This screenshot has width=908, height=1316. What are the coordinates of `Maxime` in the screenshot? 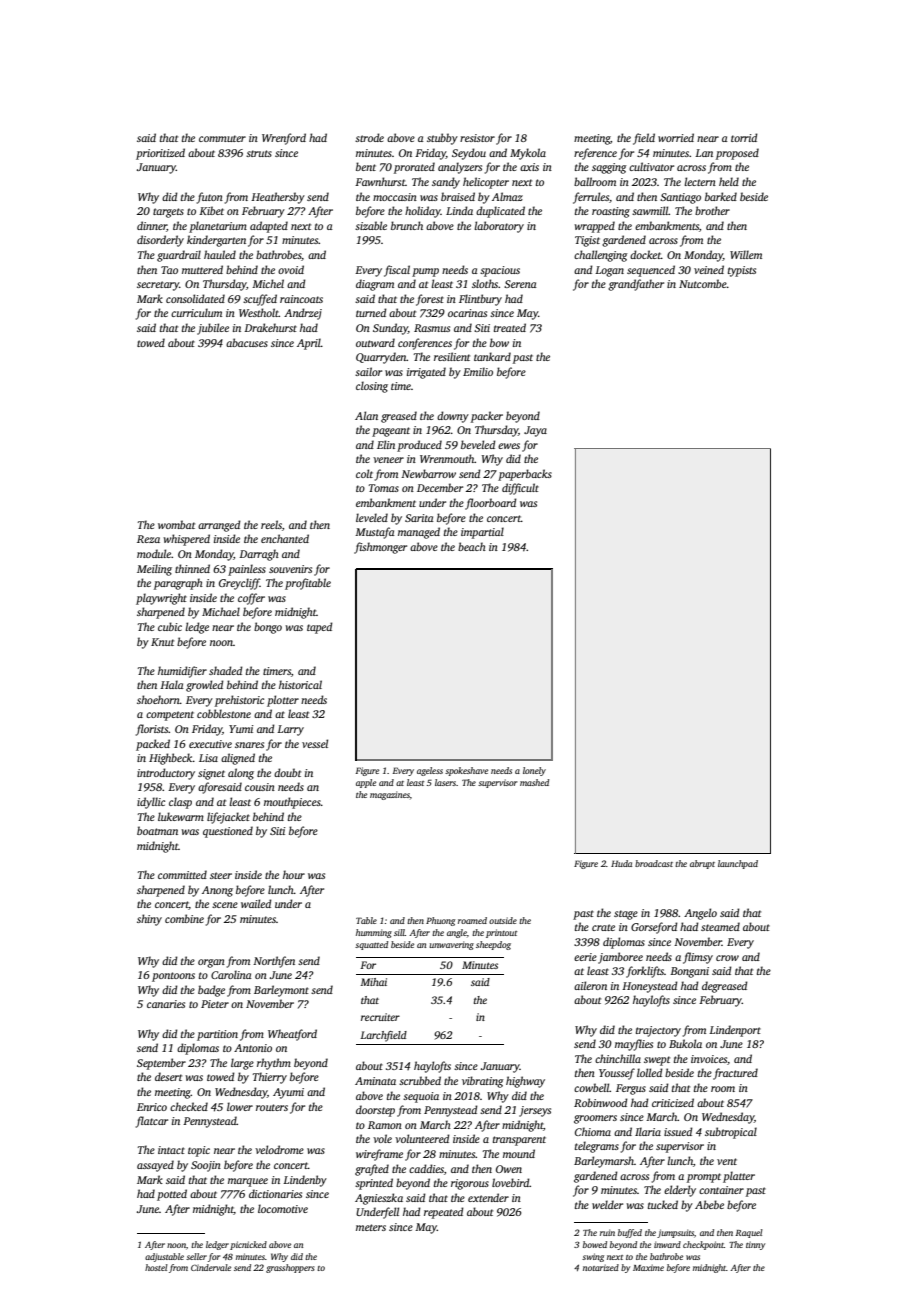 It's located at (648, 1267).
